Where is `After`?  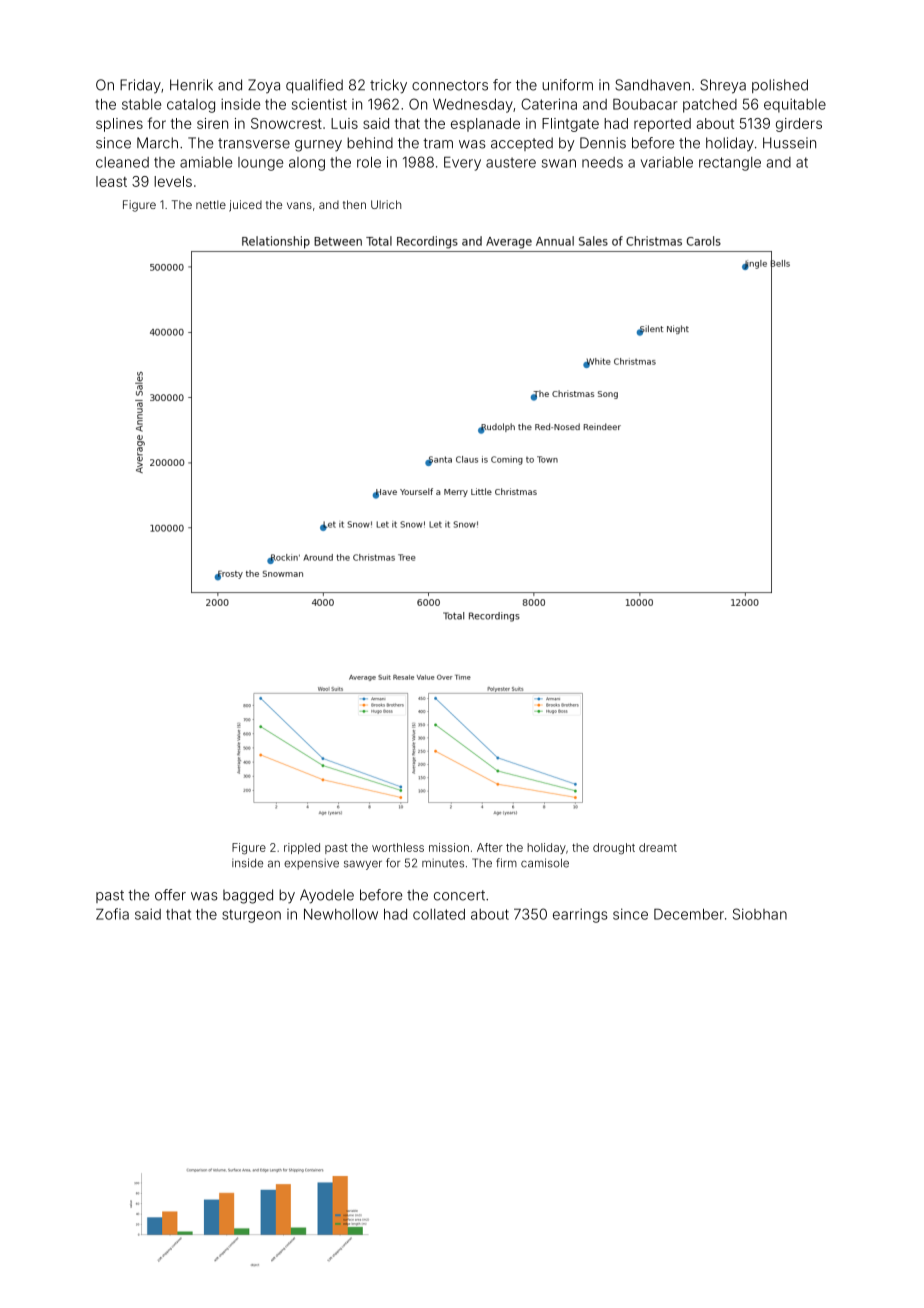 After is located at coordinates (490, 847).
